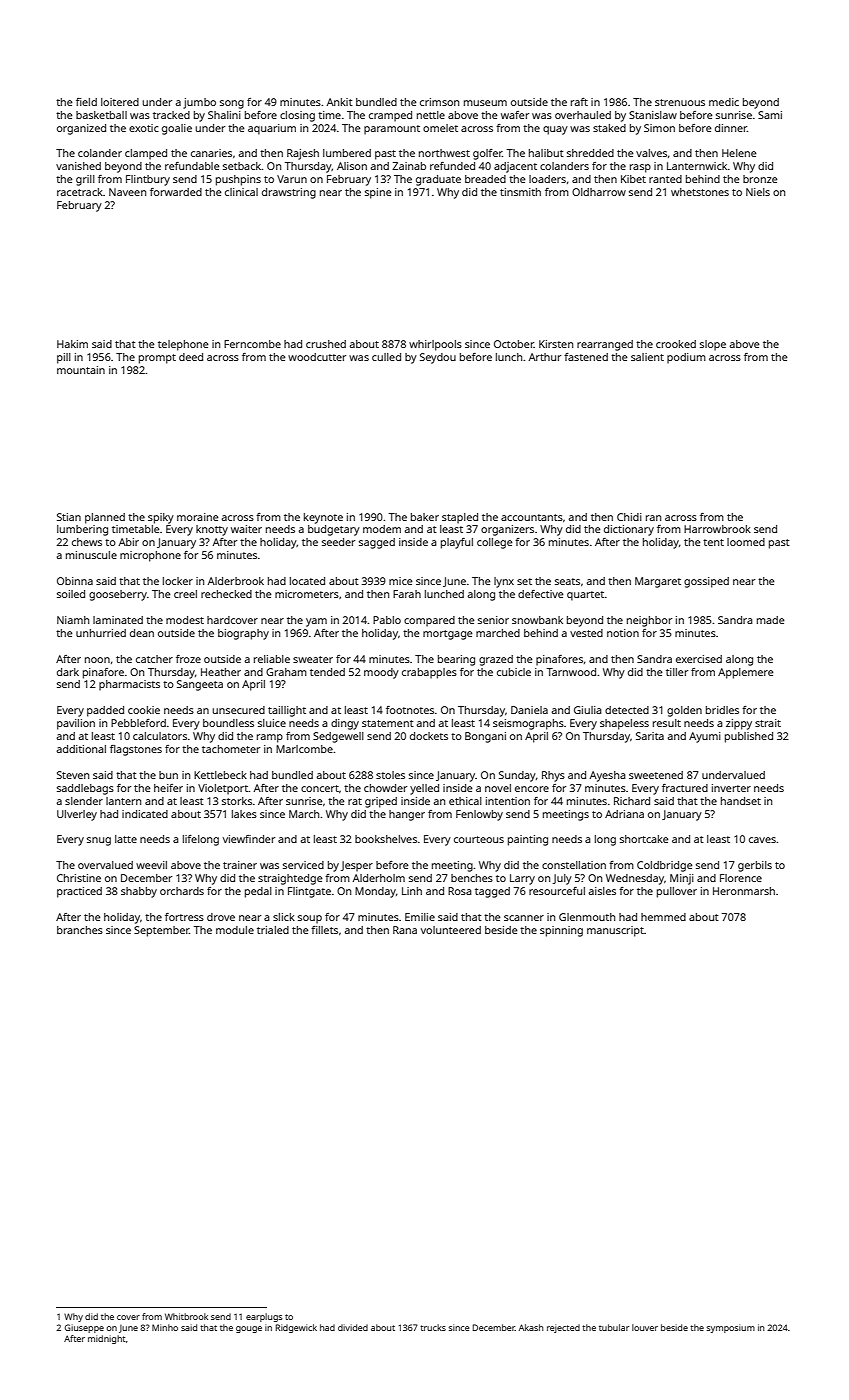 The height and width of the image is (1400, 849). What do you see at coordinates (724, 102) in the image?
I see `medic` at bounding box center [724, 102].
